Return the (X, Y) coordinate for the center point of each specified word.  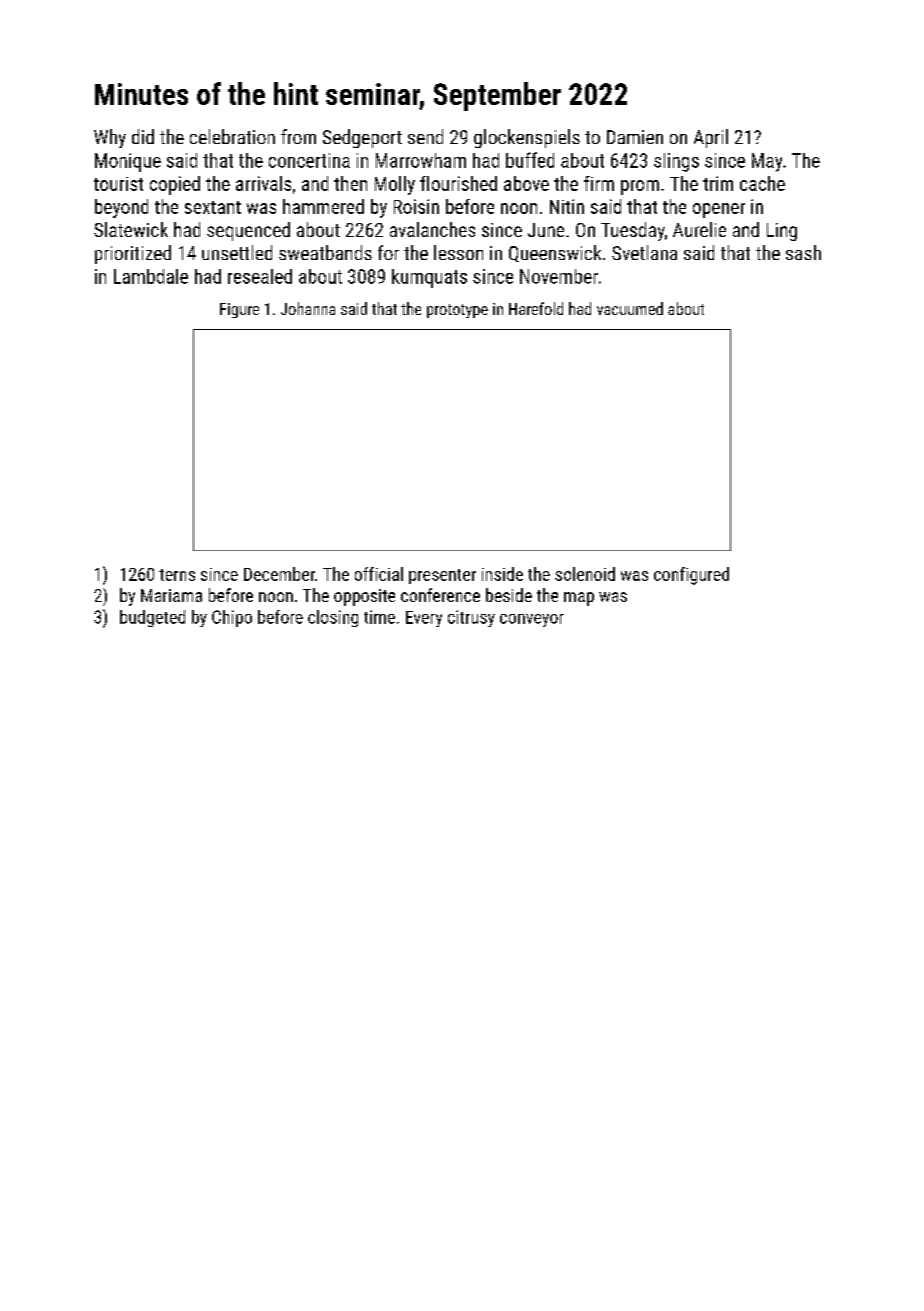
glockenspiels (527, 138)
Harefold (536, 308)
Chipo (232, 618)
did (143, 136)
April (711, 138)
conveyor (532, 620)
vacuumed (630, 308)
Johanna (308, 308)
